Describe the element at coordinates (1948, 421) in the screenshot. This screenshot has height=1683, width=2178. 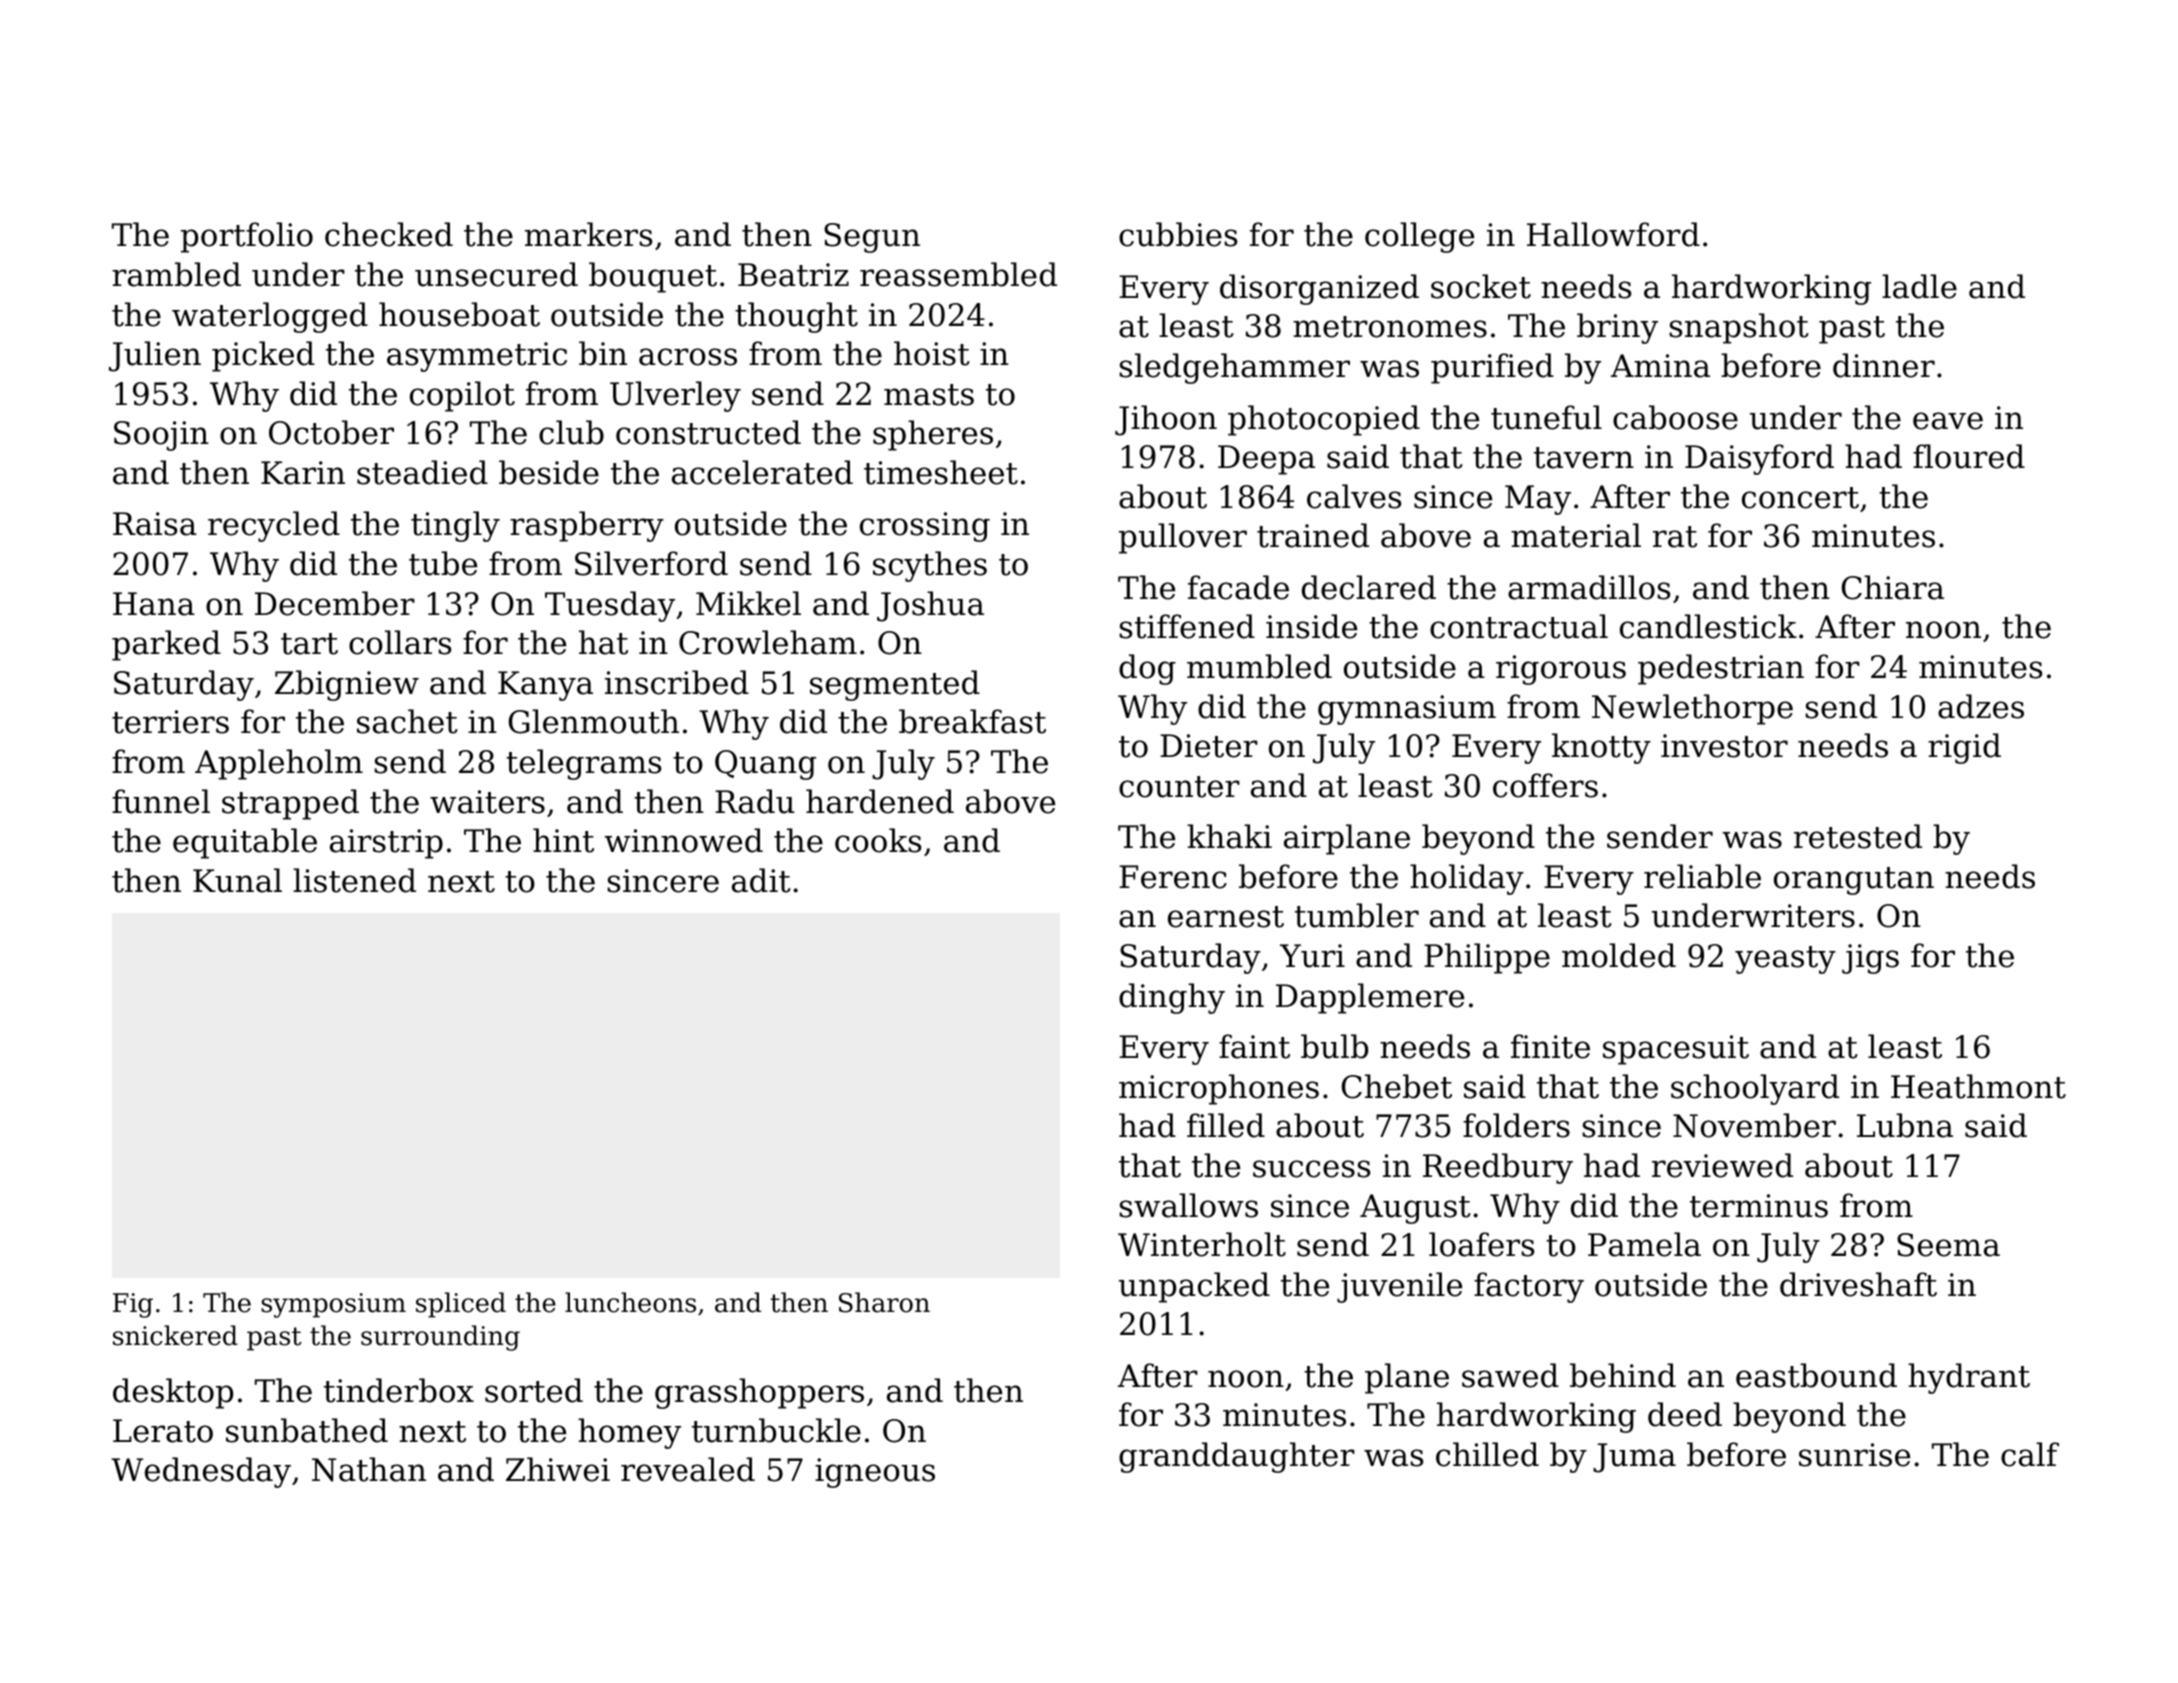
I see `eave` at that location.
